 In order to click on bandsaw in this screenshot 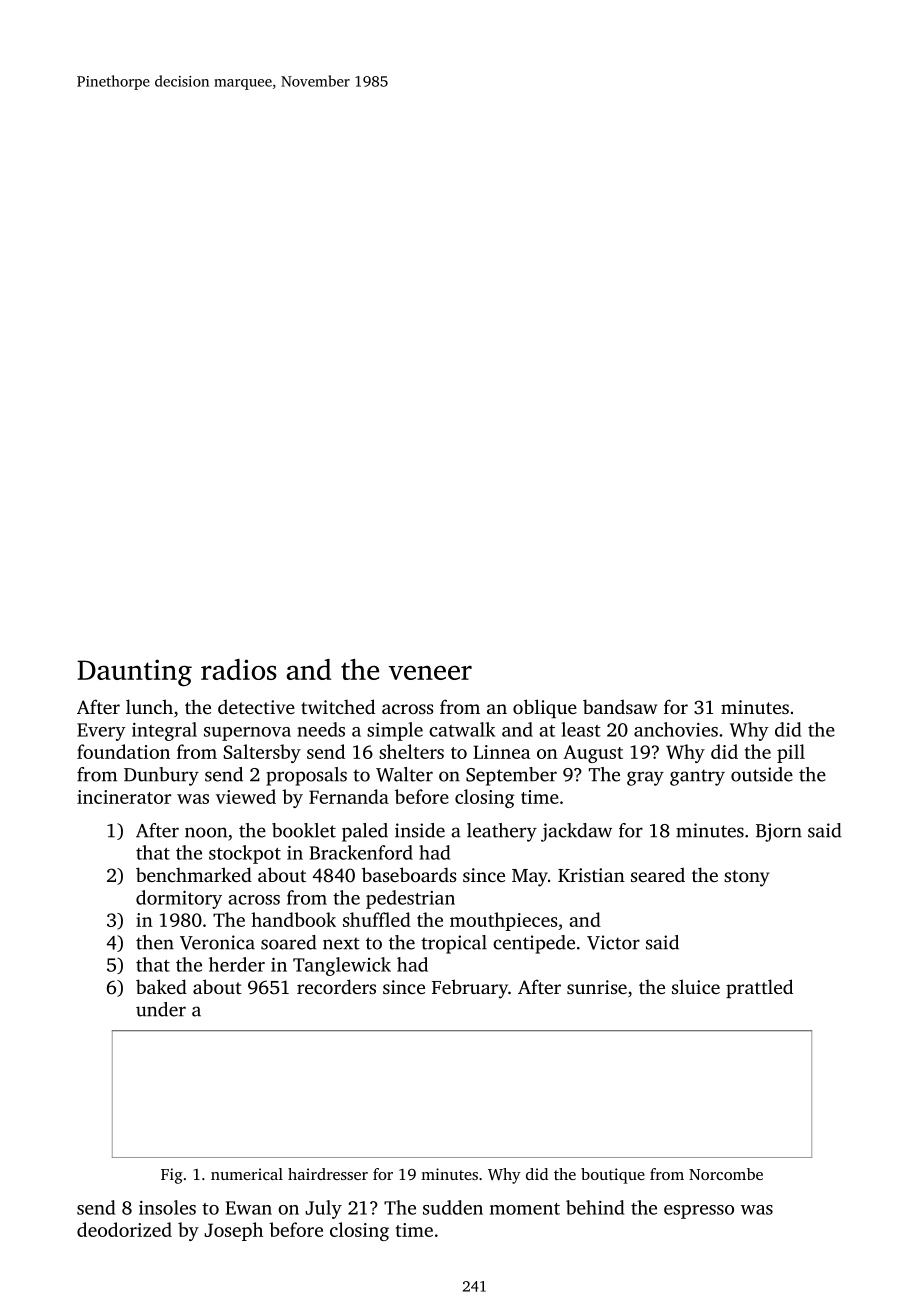, I will do `click(620, 706)`.
